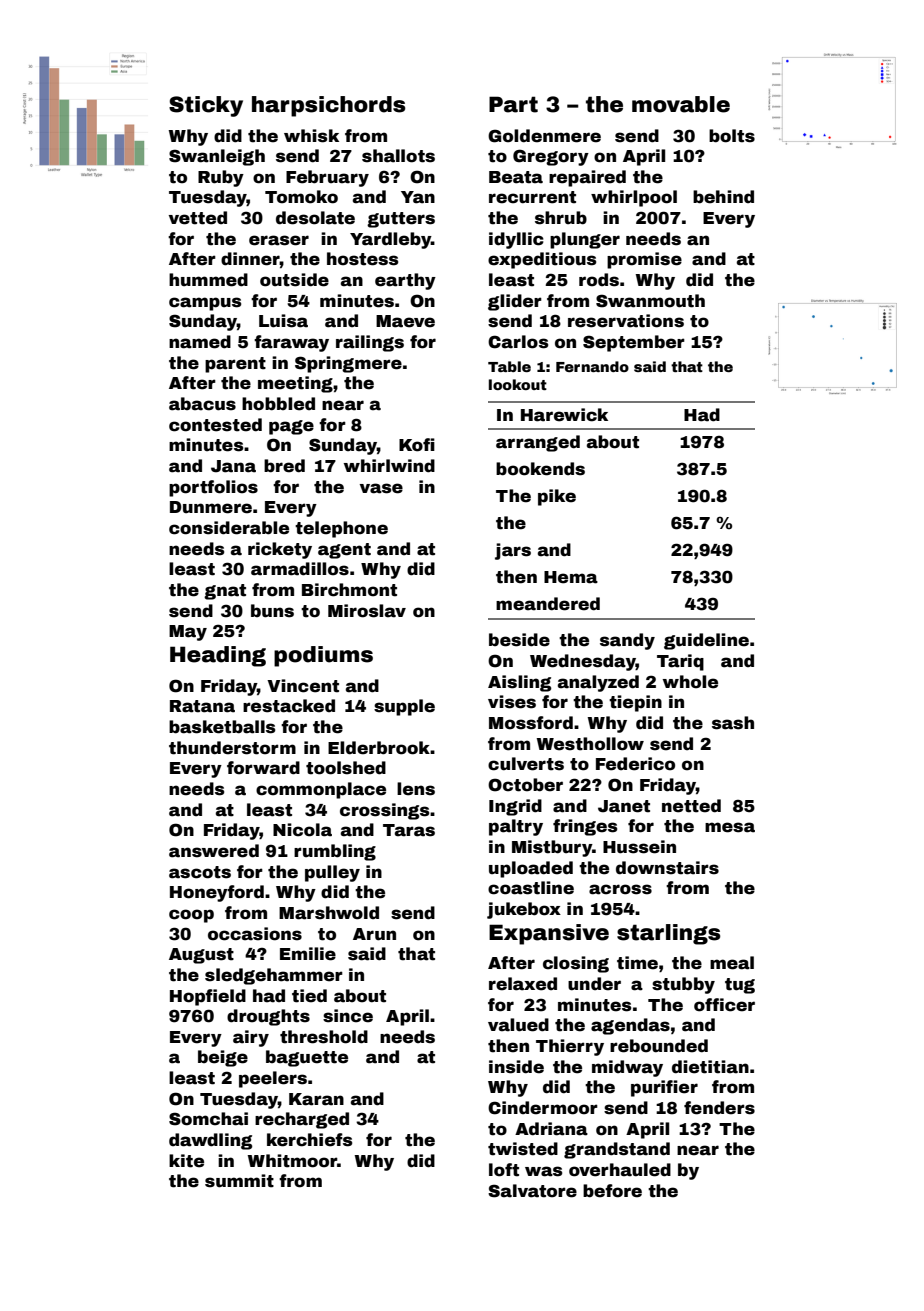 The width and height of the page is (924, 1311). Describe the element at coordinates (186, 1161) in the page. I see `kite` at that location.
